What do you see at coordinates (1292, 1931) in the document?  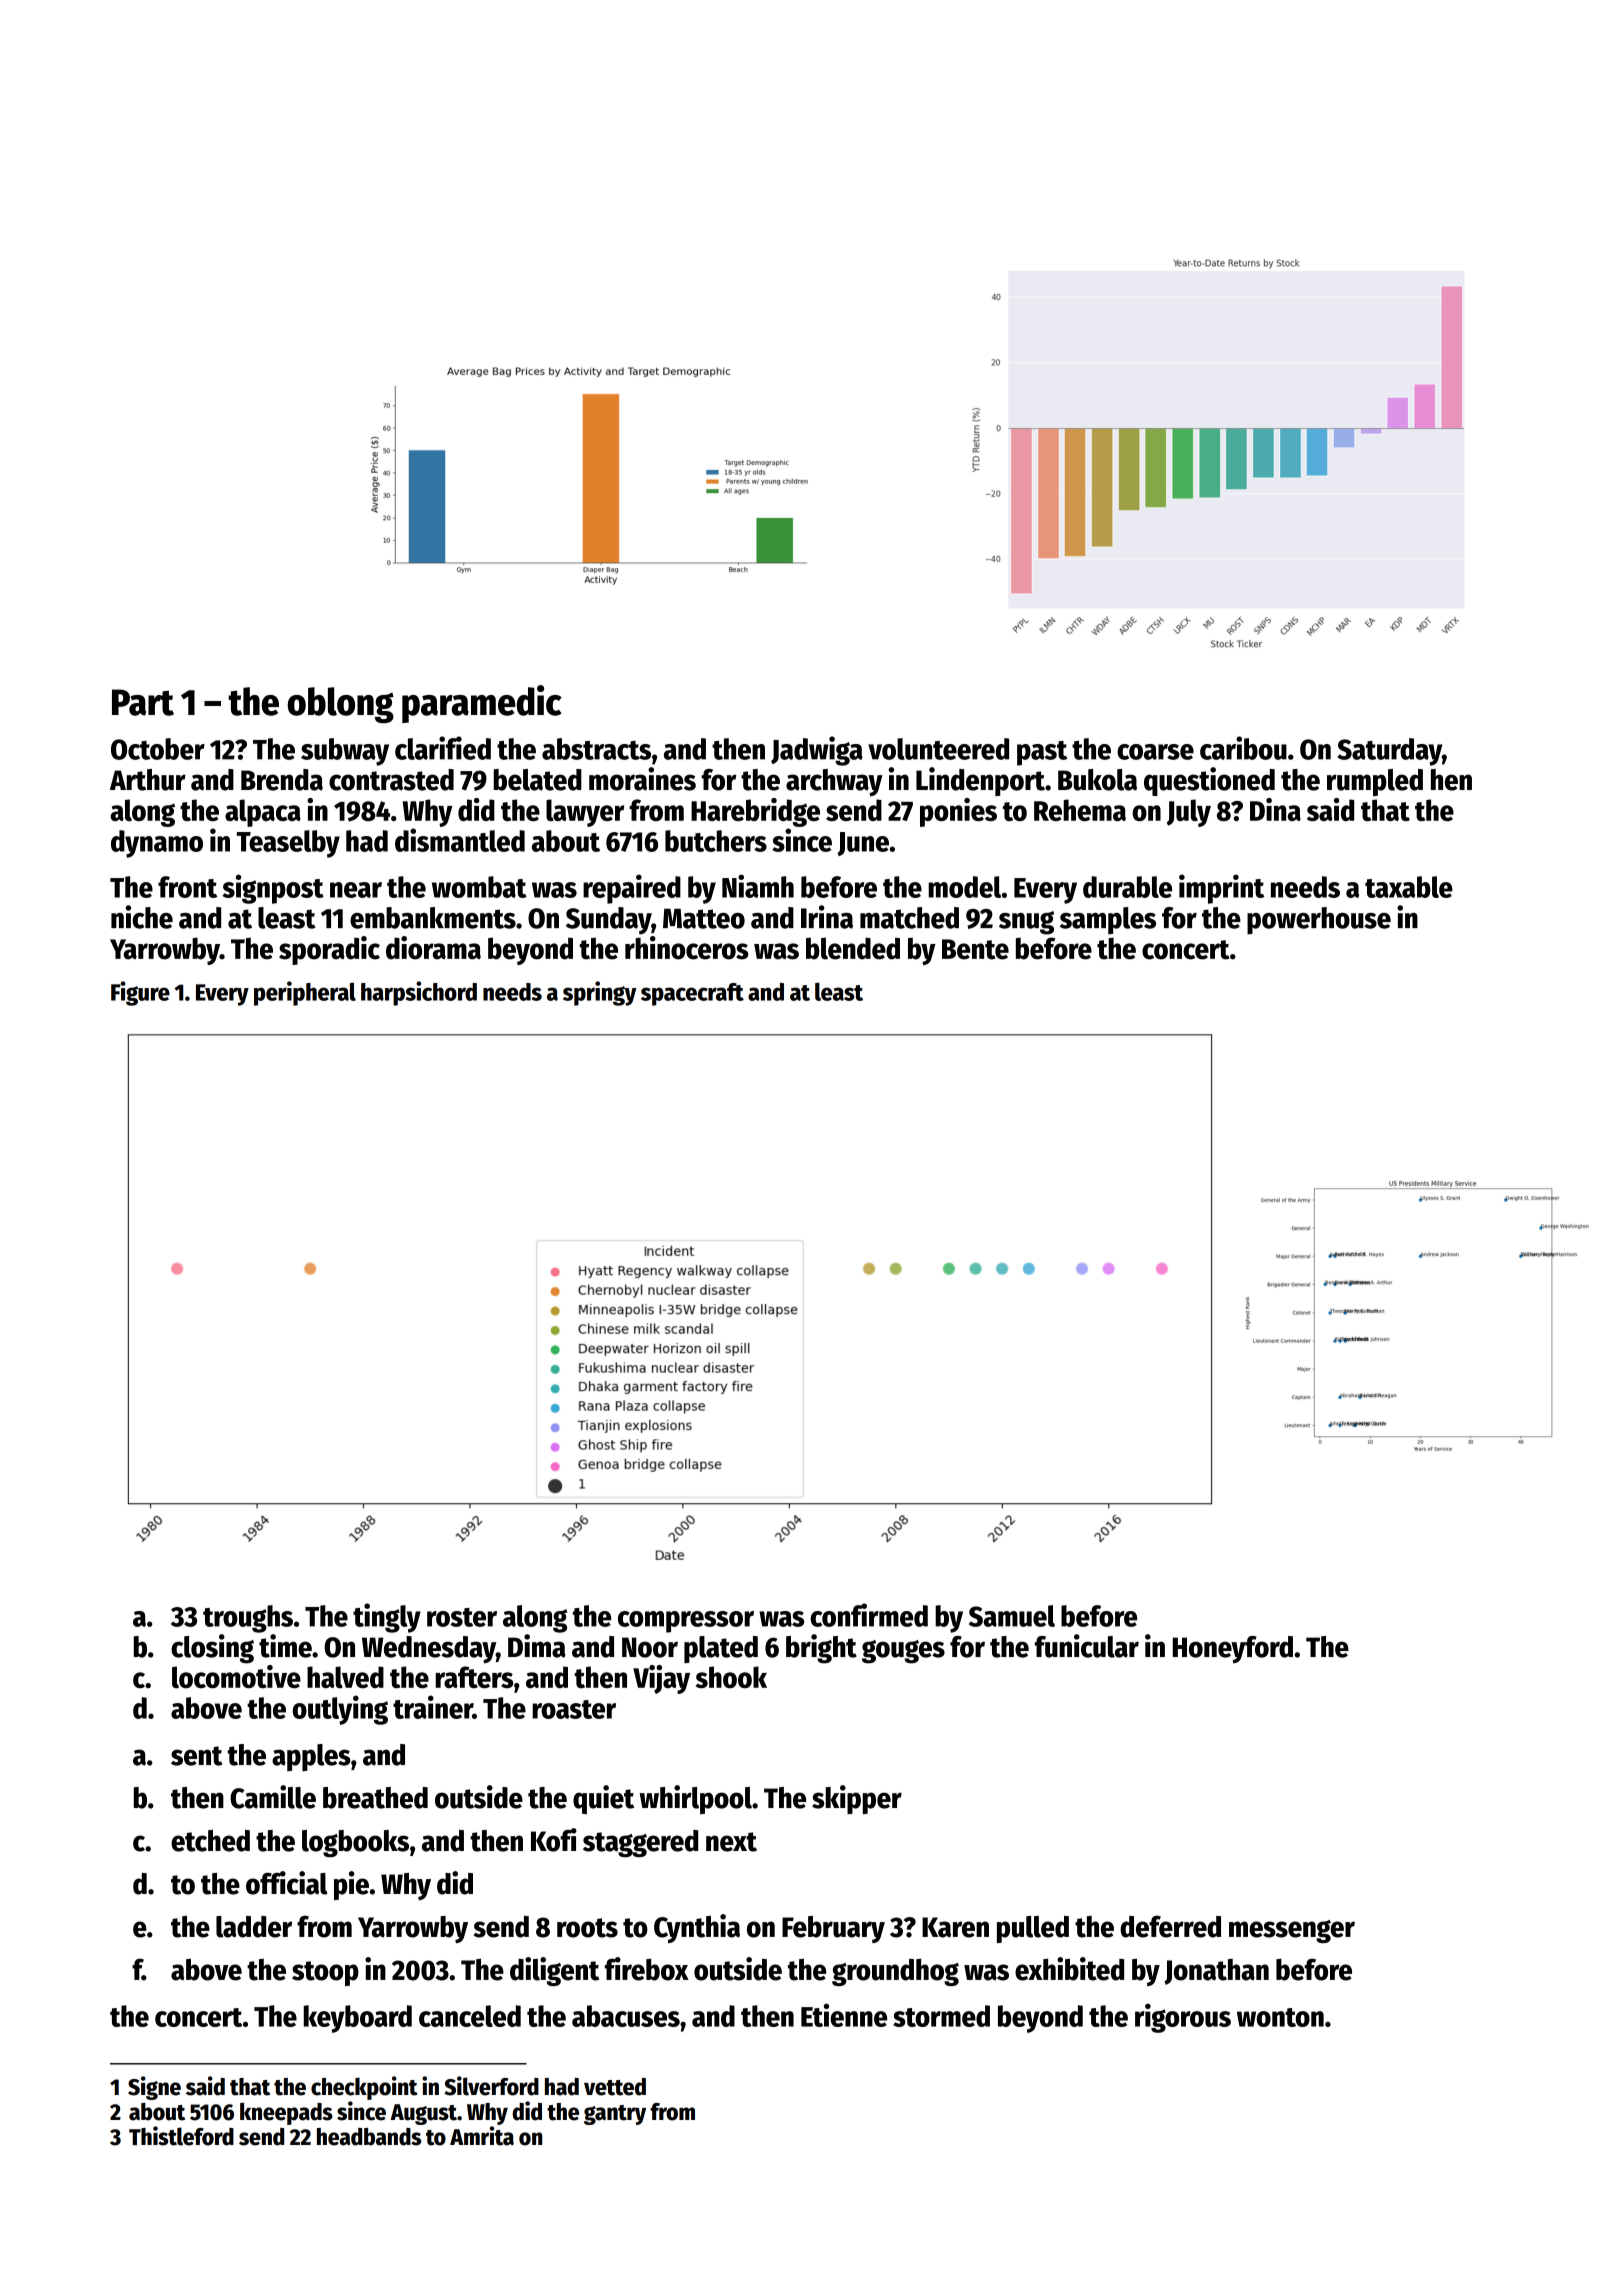 I see `messenger` at bounding box center [1292, 1931].
